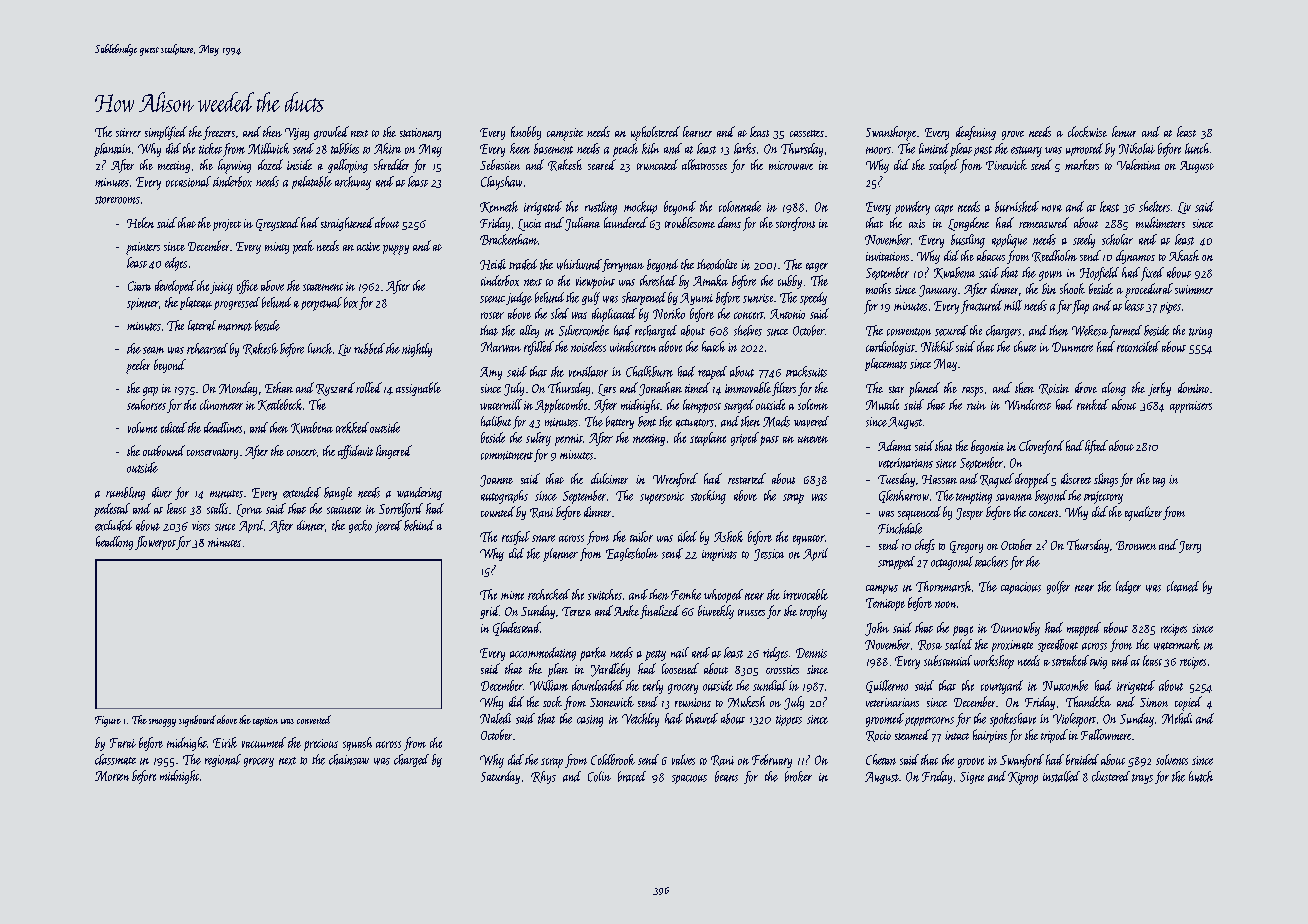  Describe the element at coordinates (787, 314) in the image. I see `Antonio` at that location.
